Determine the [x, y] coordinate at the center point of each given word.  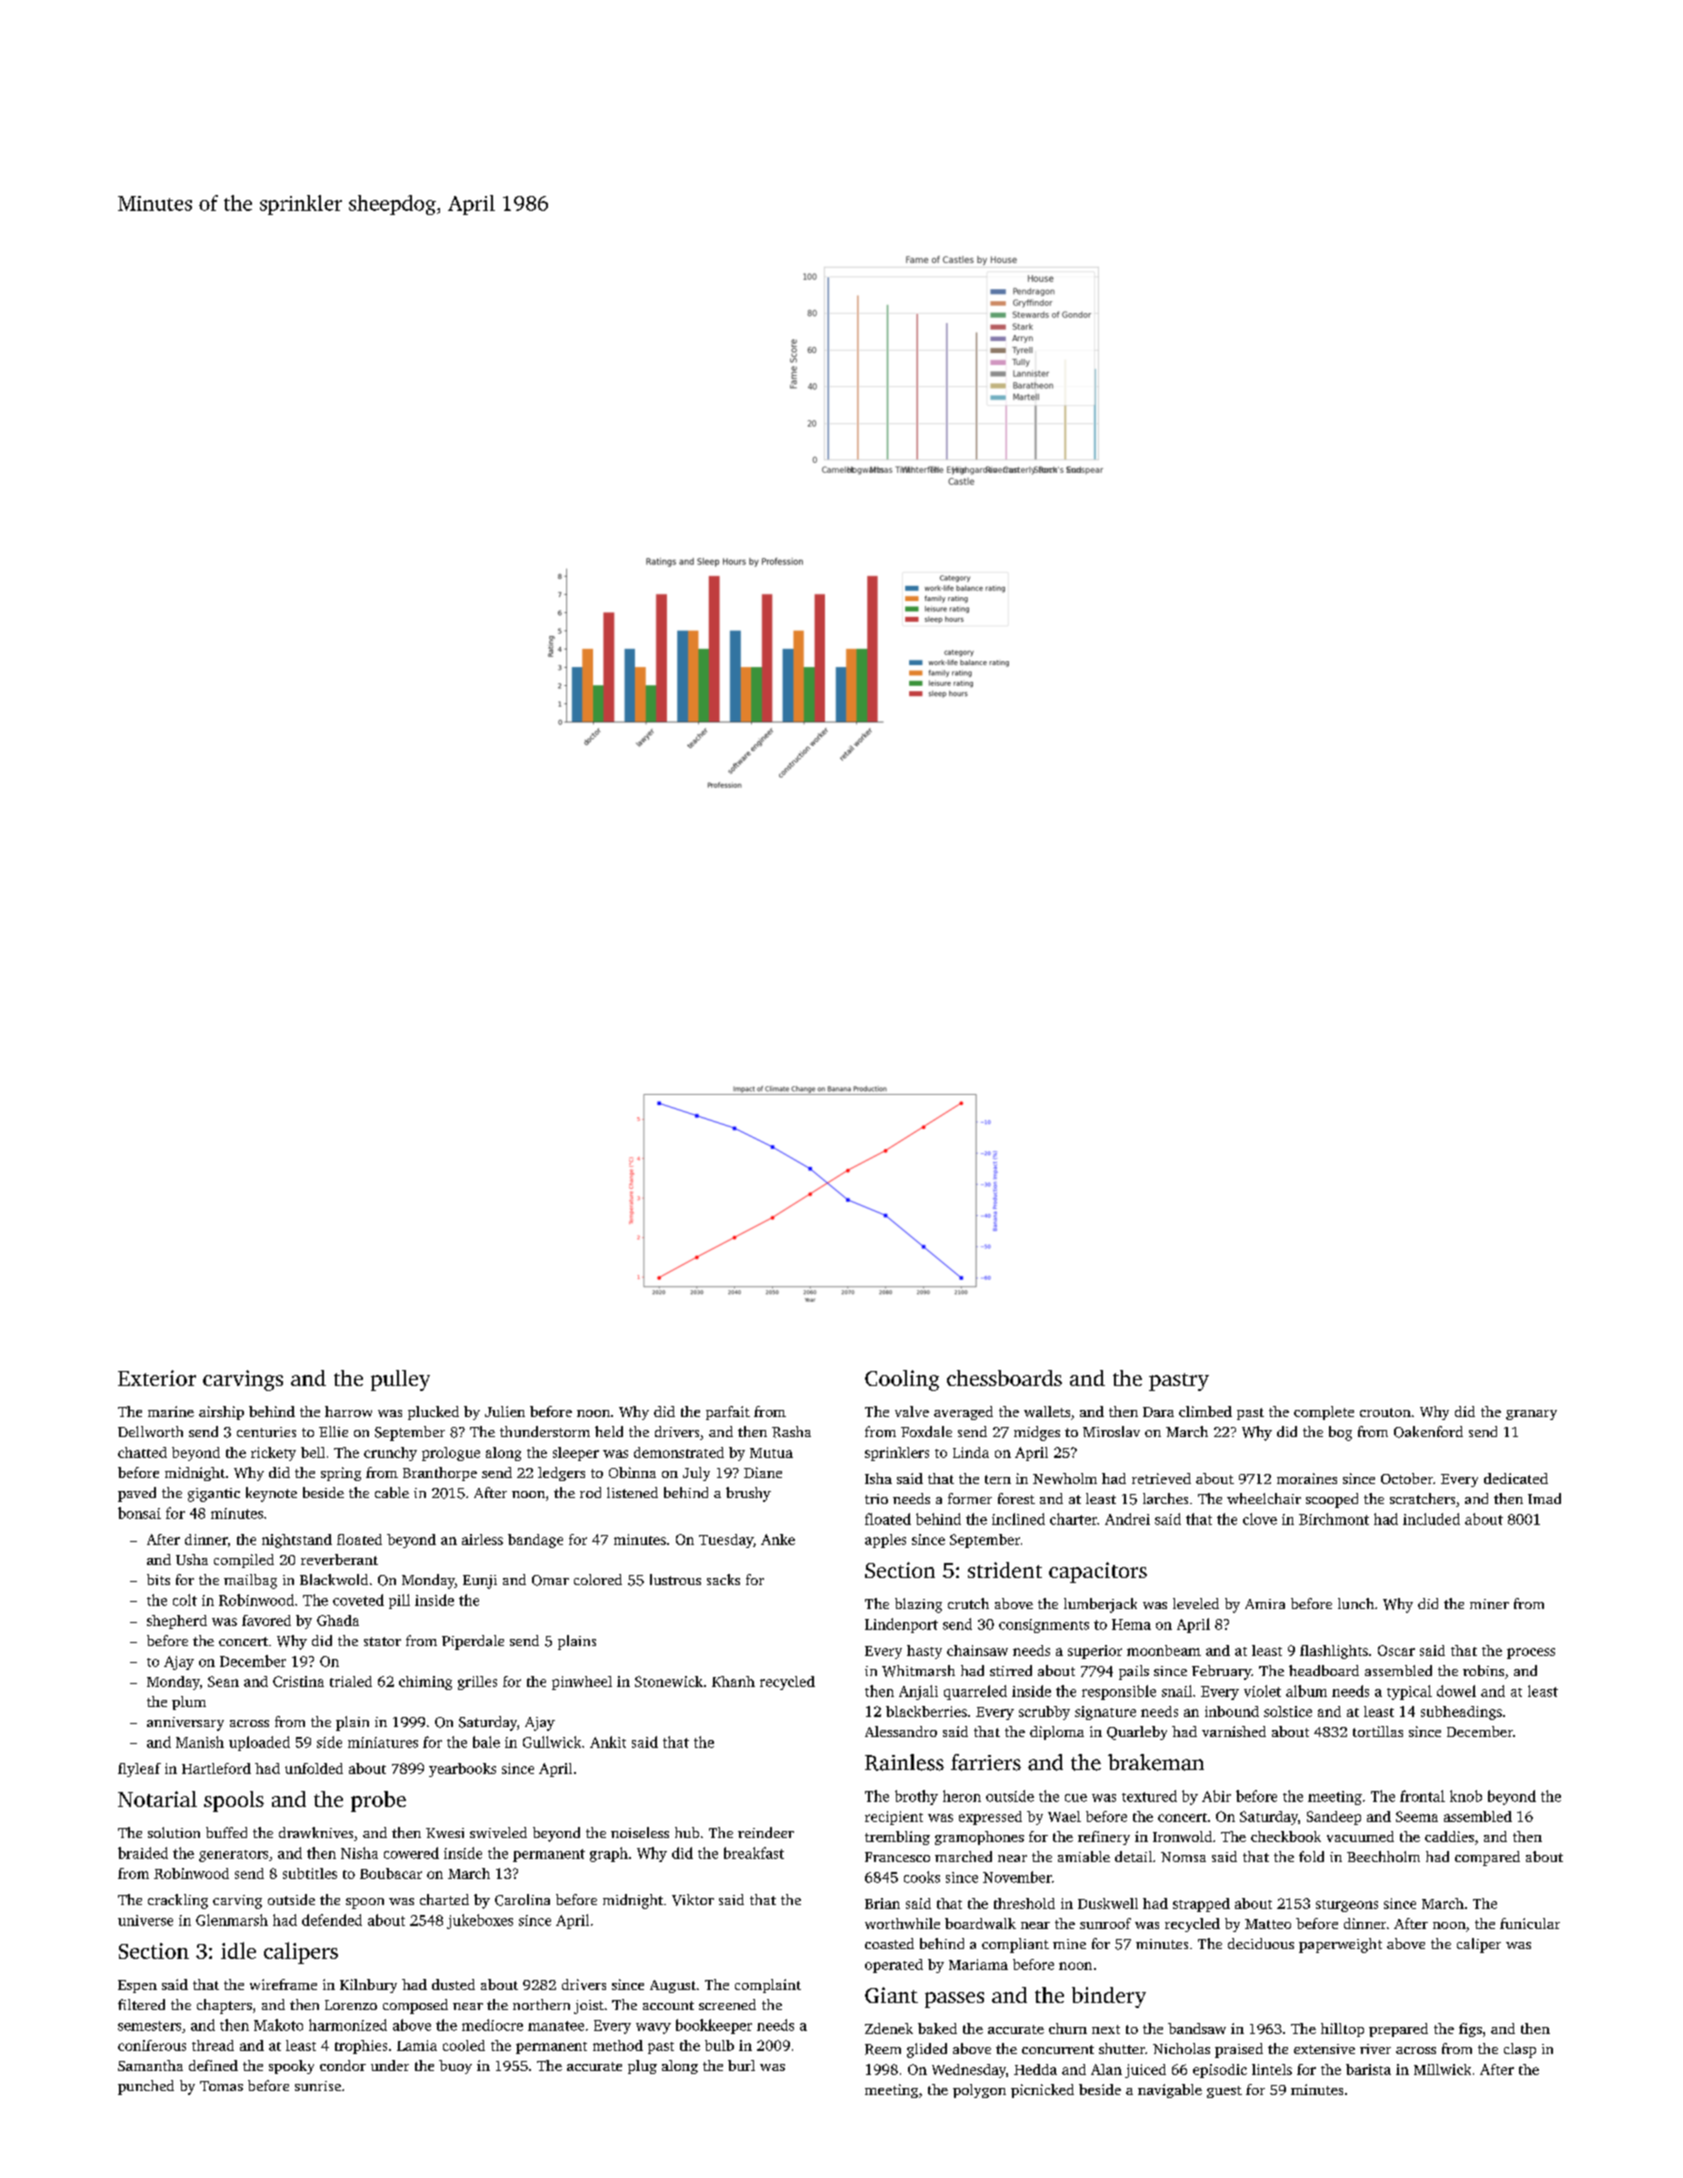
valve [912, 1411]
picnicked [1042, 2091]
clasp [1520, 2050]
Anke [778, 1539]
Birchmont [1334, 1519]
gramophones [979, 1838]
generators [233, 1856]
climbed [1205, 1411]
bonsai [139, 1513]
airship [221, 1413]
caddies [1449, 1836]
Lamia [417, 2045]
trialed [351, 1681]
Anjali [918, 1692]
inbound [1232, 1711]
